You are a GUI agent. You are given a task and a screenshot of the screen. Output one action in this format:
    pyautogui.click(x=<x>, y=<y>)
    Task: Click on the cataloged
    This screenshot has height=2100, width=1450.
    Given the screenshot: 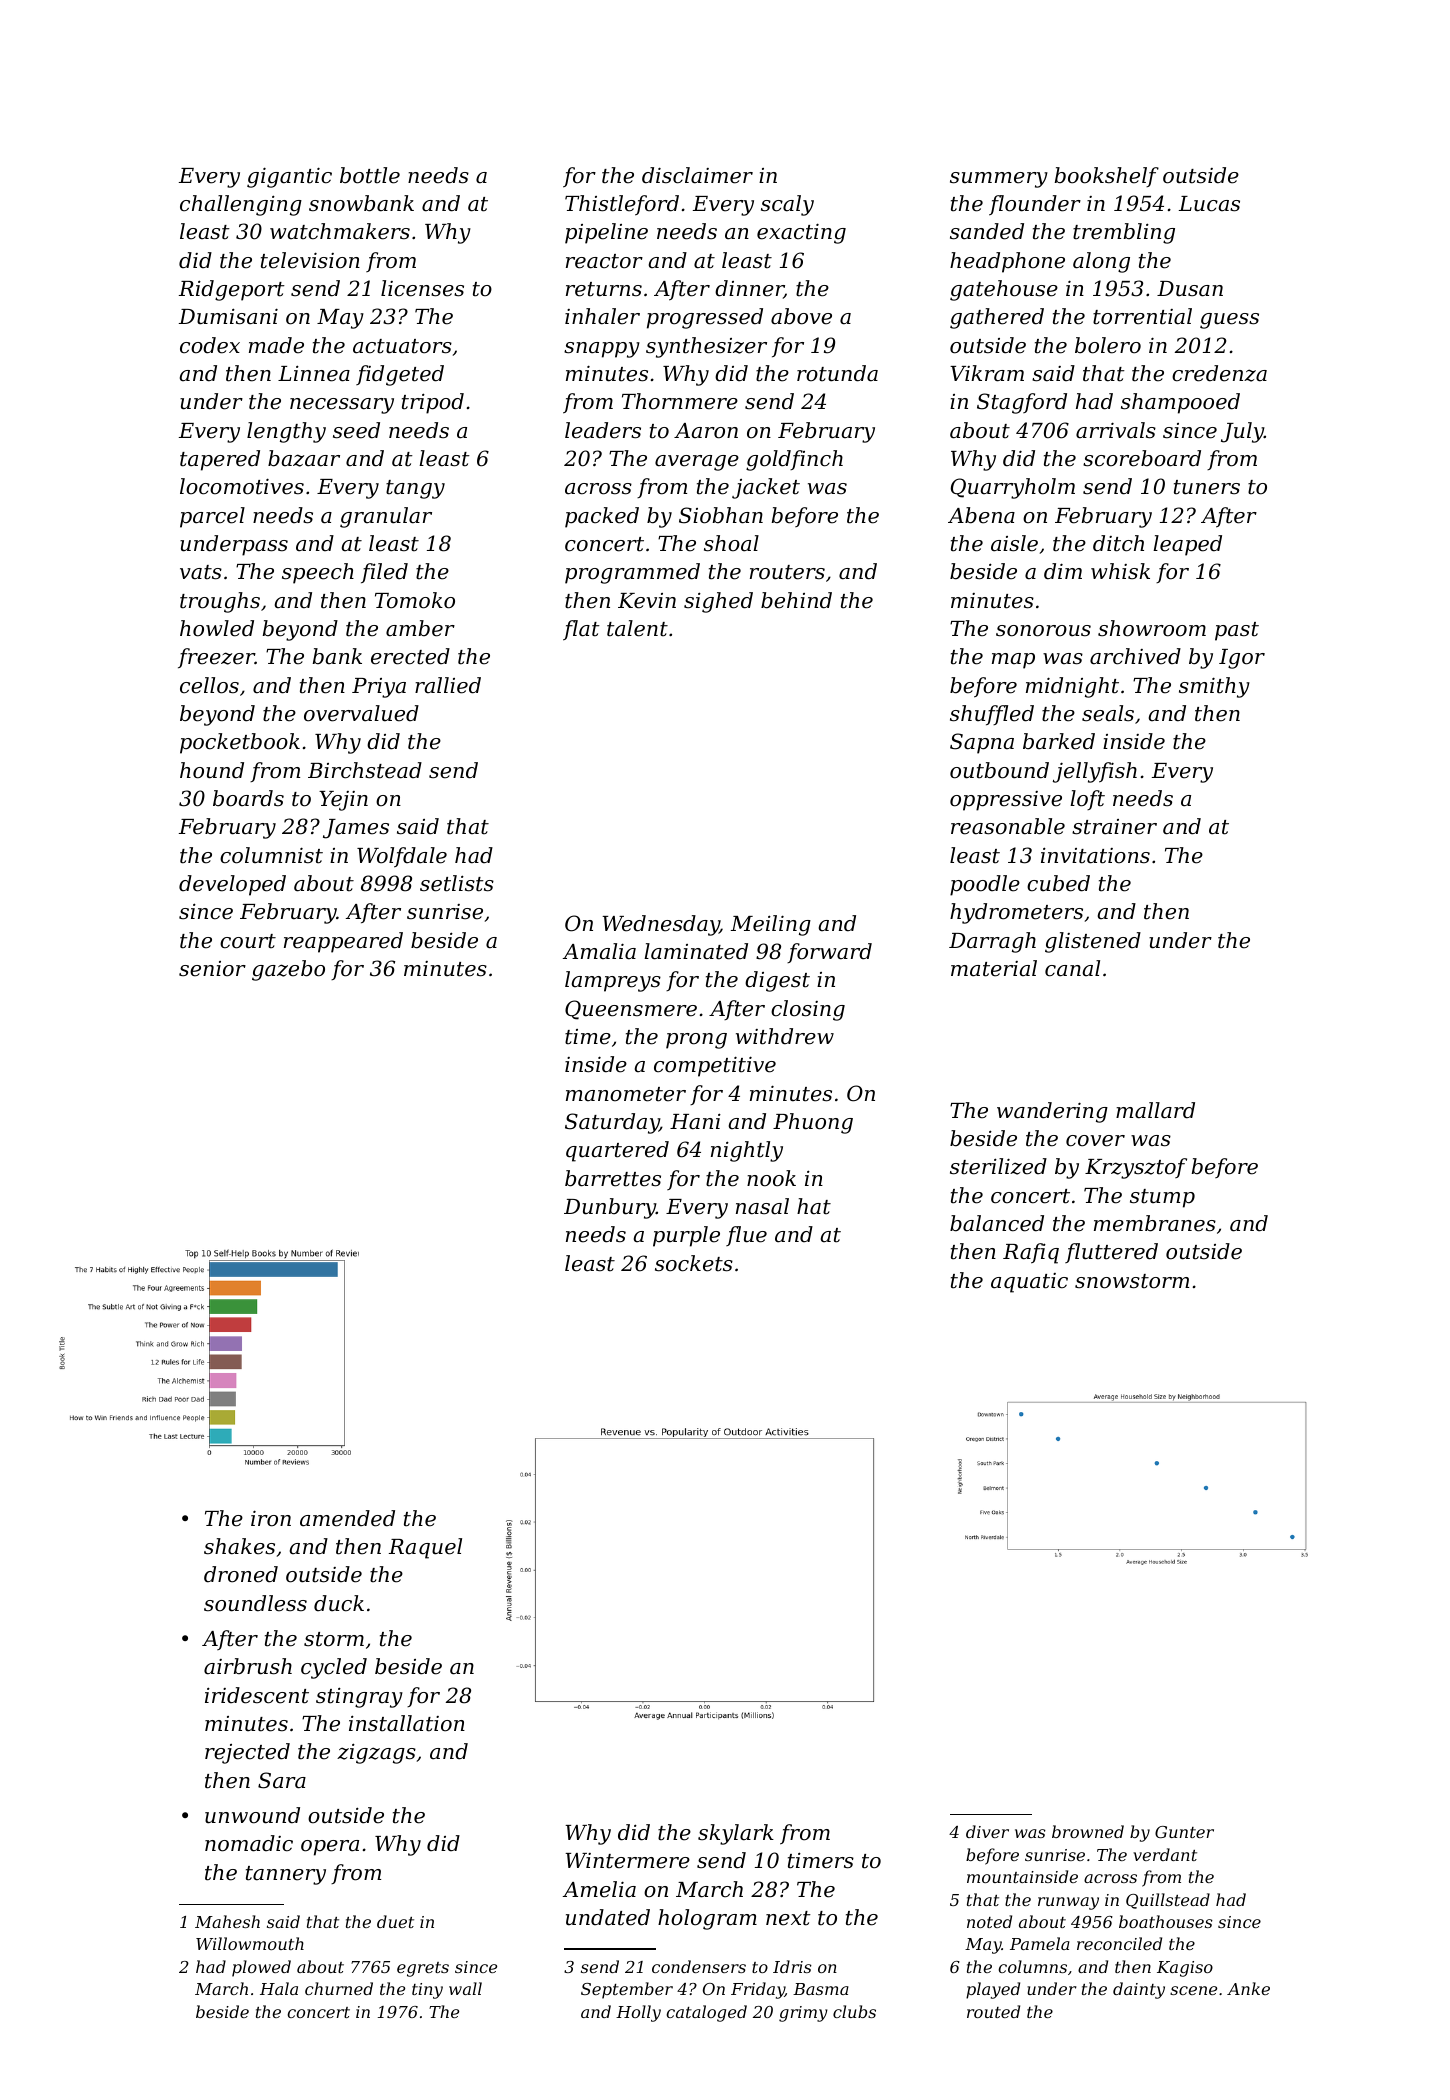 What is the action you would take?
    pyautogui.click(x=706, y=2013)
